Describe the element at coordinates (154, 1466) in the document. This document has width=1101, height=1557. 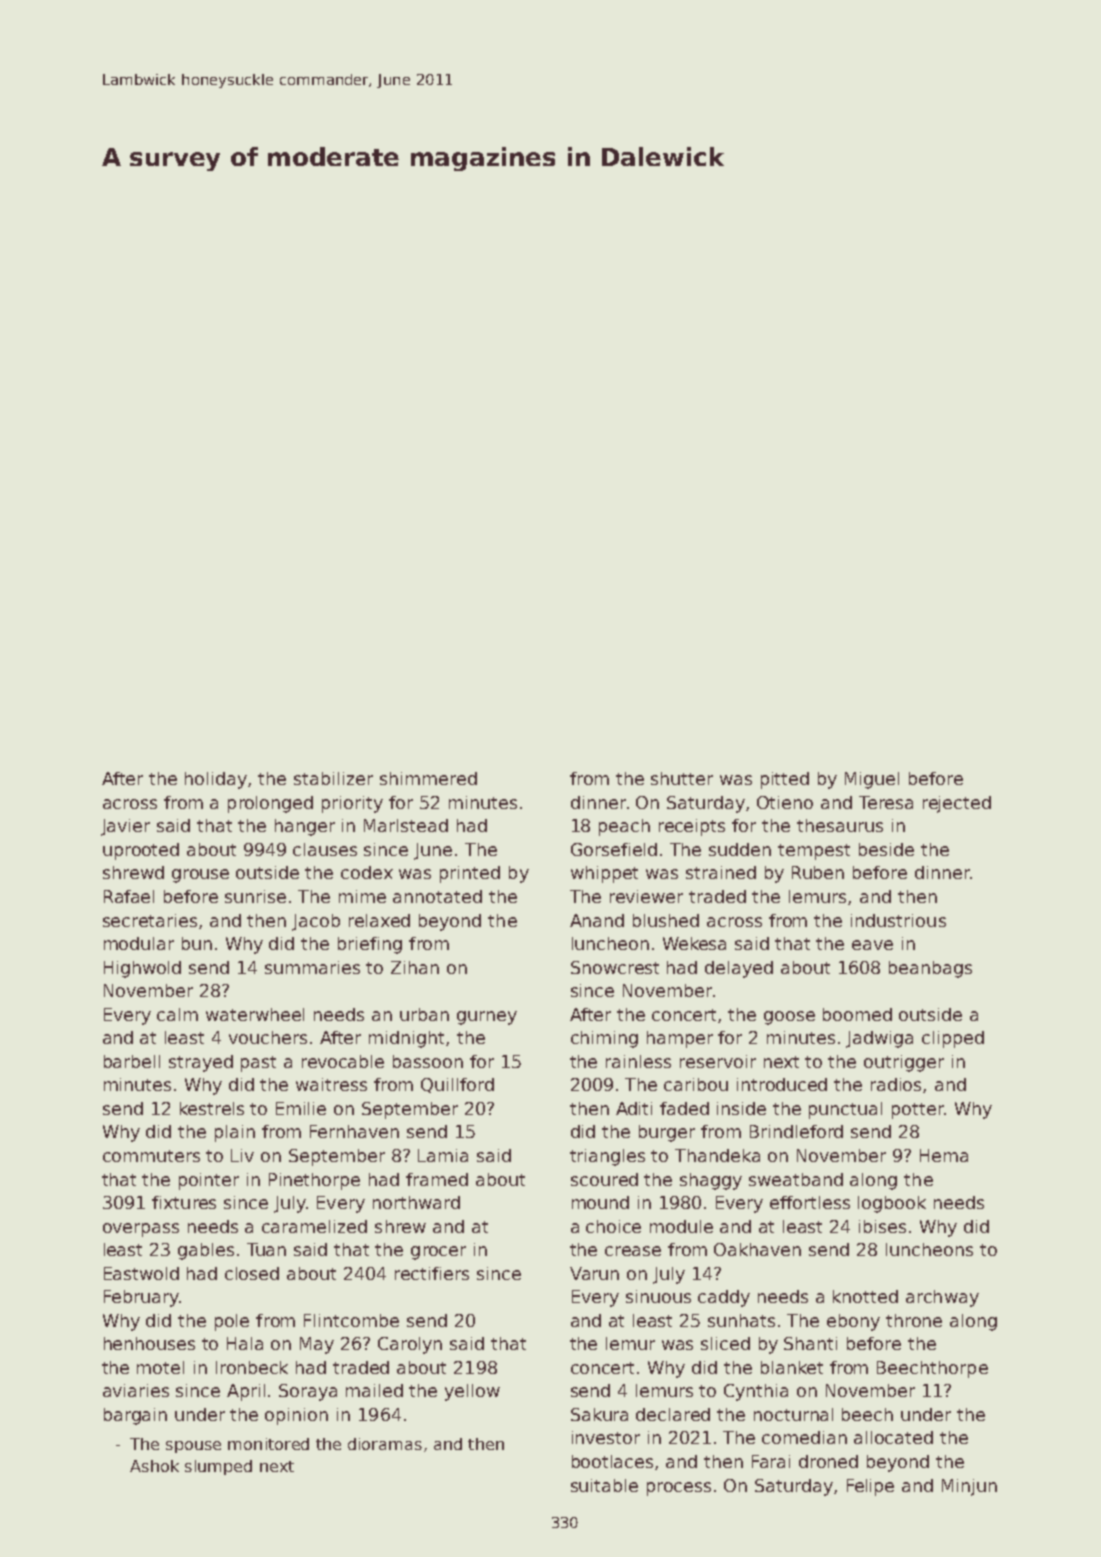
I see `Ashok` at that location.
